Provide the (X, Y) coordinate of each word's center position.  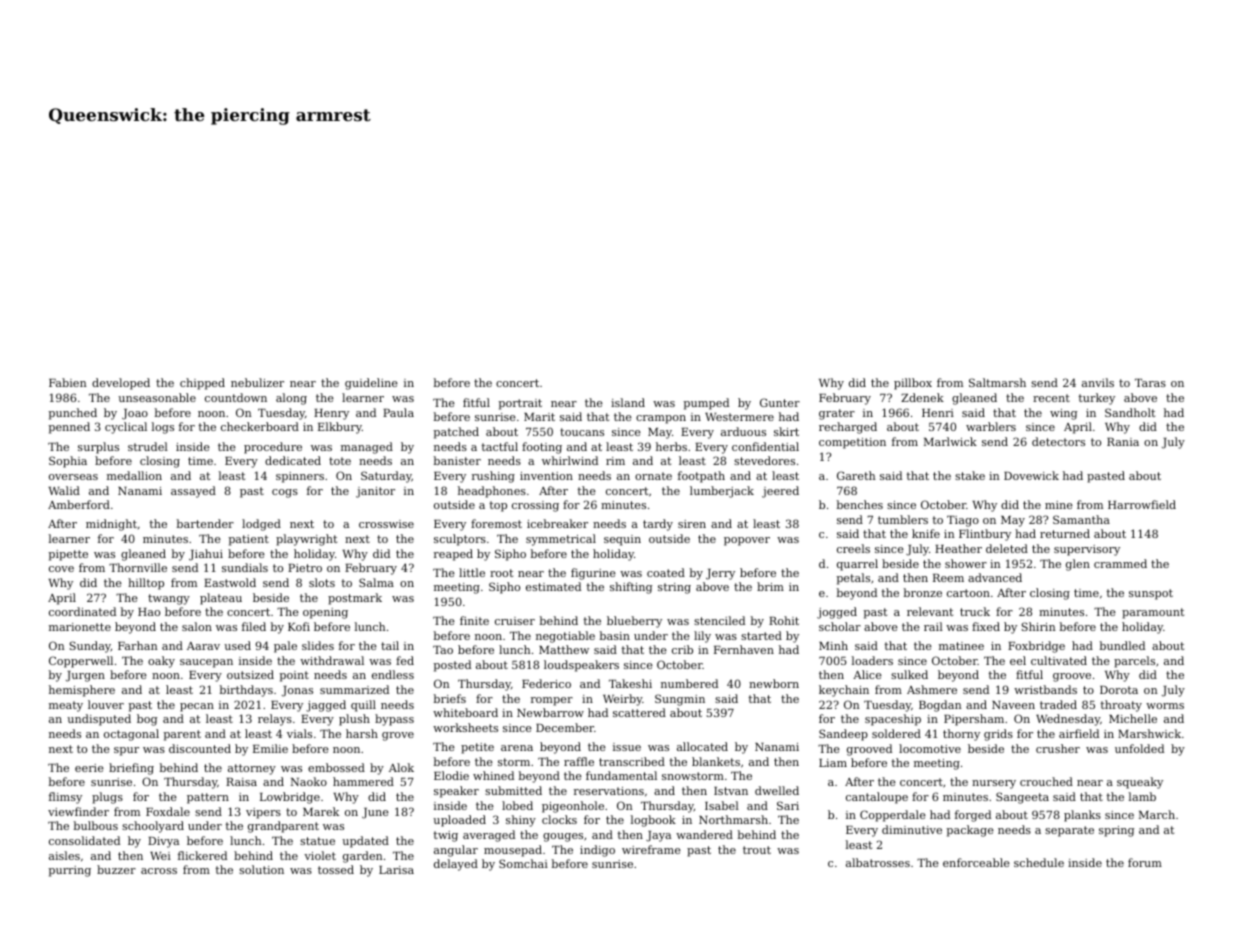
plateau (221, 599)
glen (1078, 565)
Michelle (1133, 718)
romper (552, 701)
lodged (261, 525)
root (501, 573)
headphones (492, 492)
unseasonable (157, 397)
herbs (671, 446)
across (159, 871)
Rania (1123, 442)
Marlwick (950, 441)
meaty (66, 706)
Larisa (396, 870)
